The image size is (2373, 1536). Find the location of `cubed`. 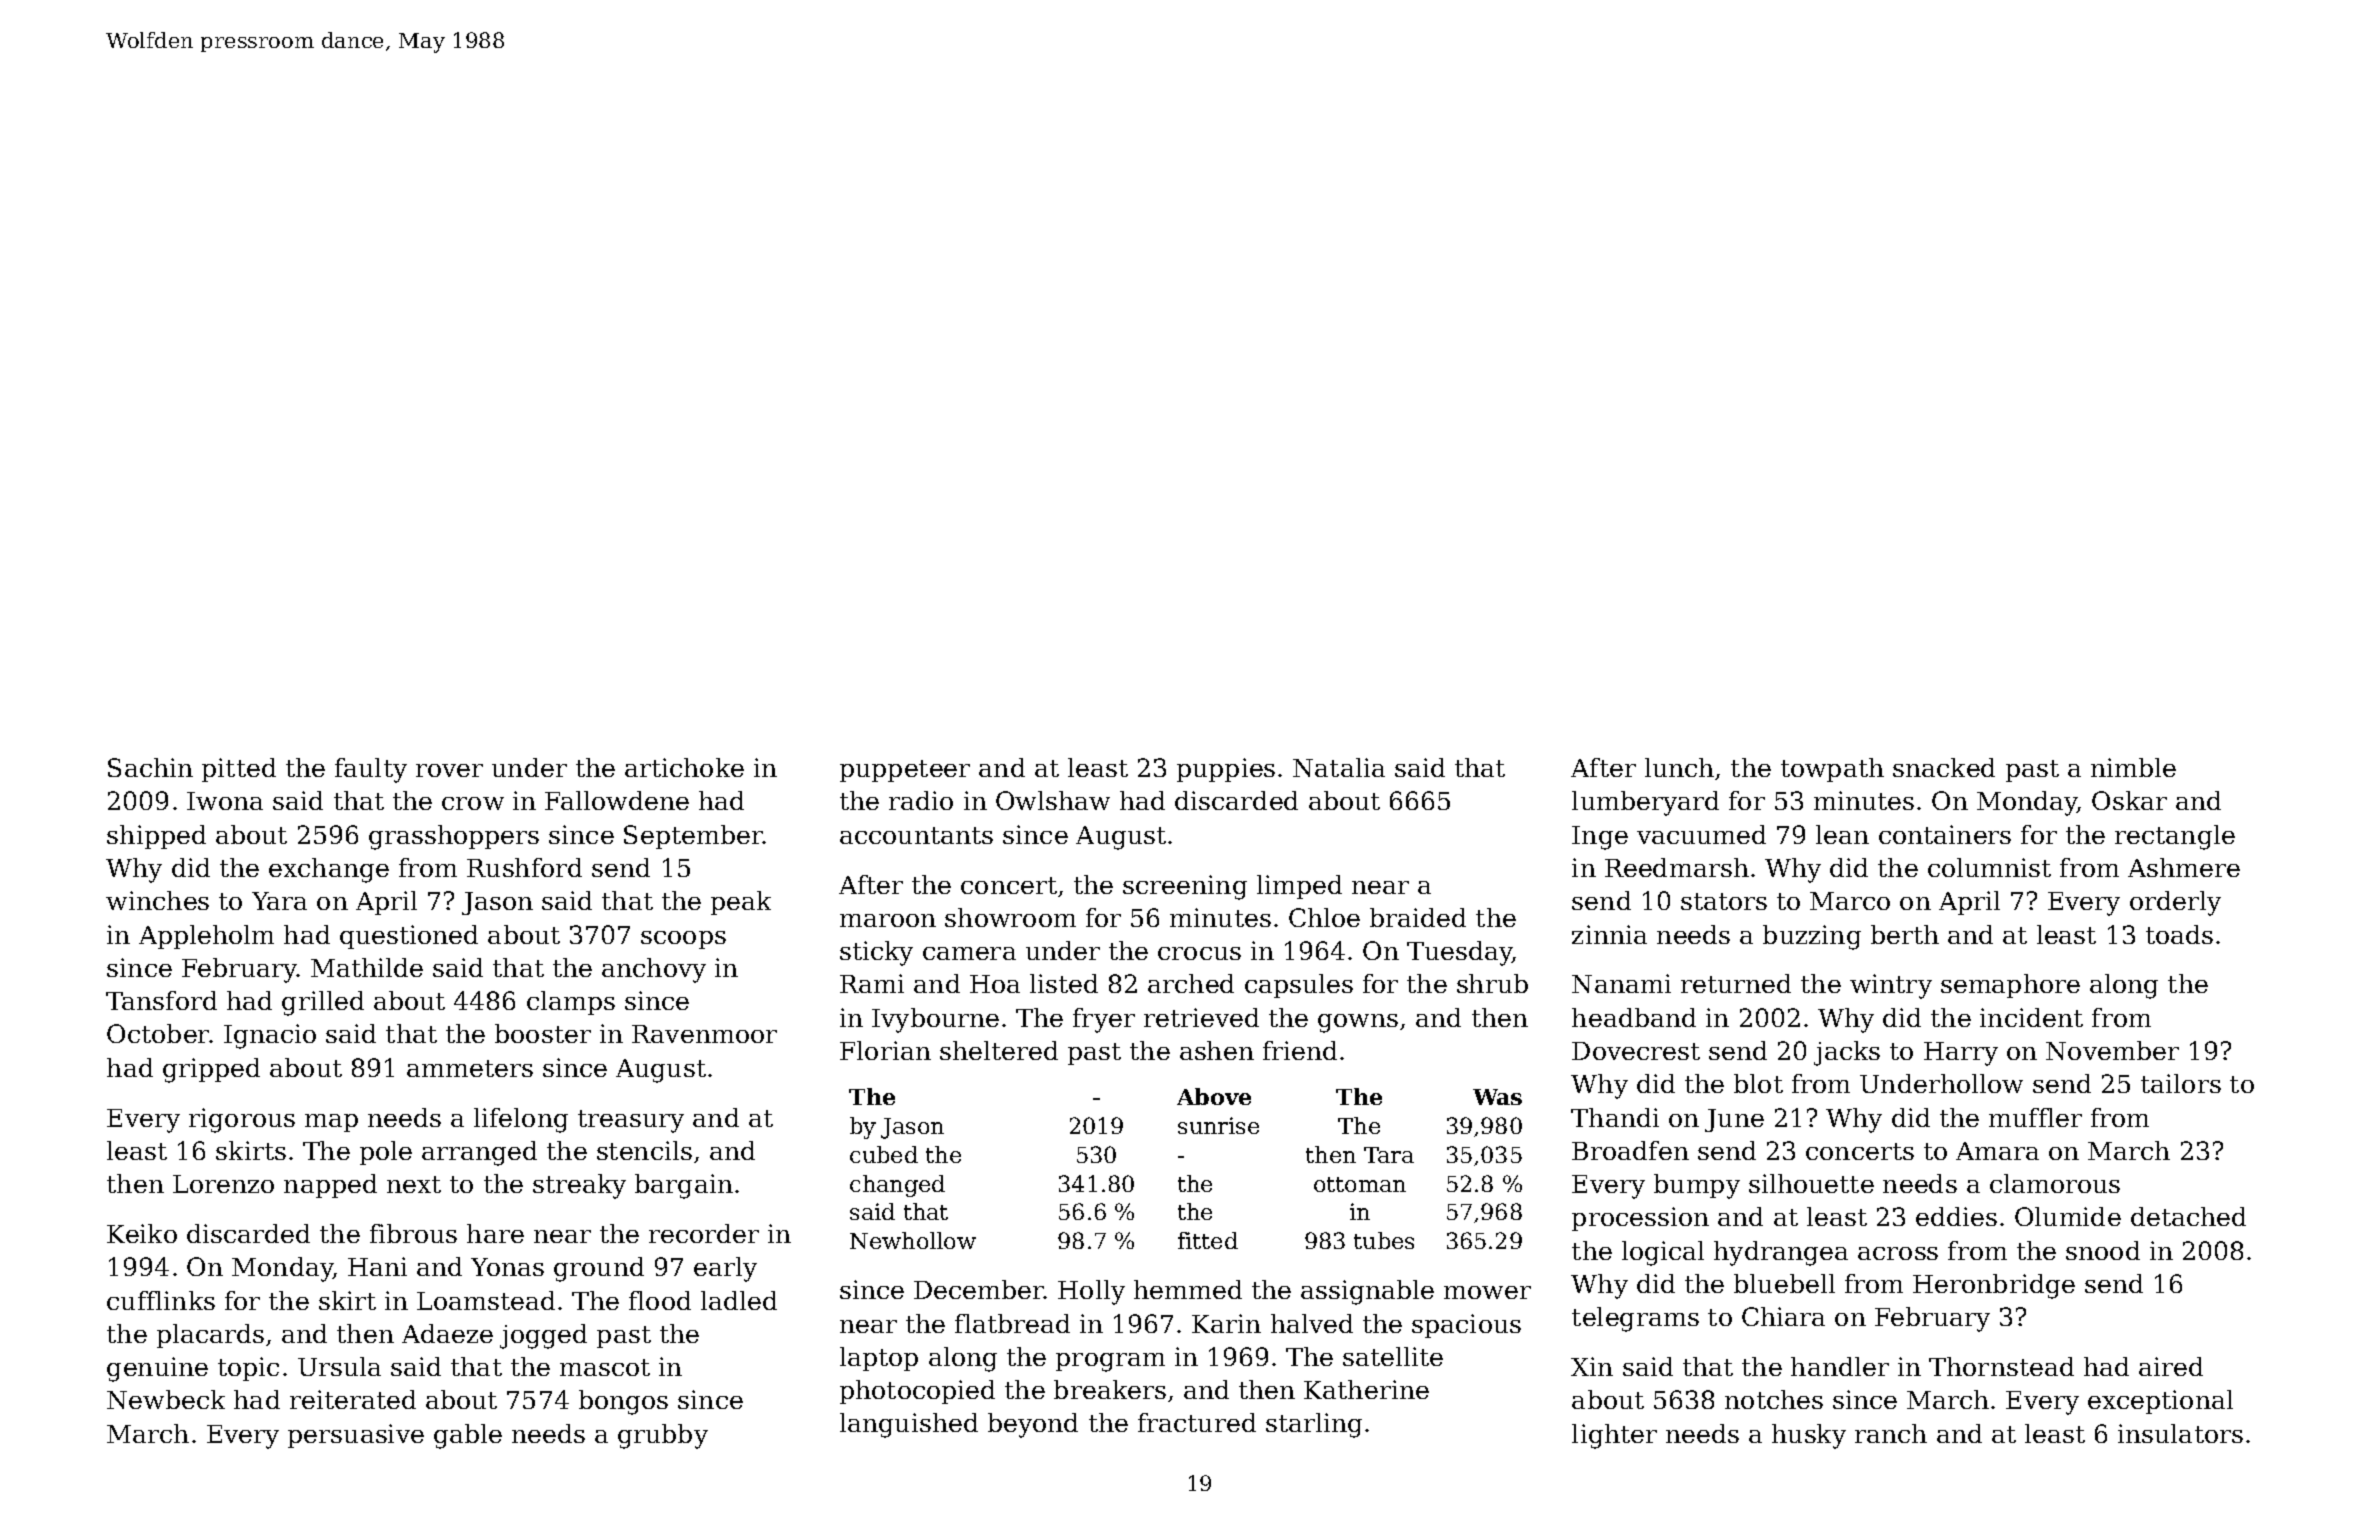

cubed is located at coordinates (884, 1154).
